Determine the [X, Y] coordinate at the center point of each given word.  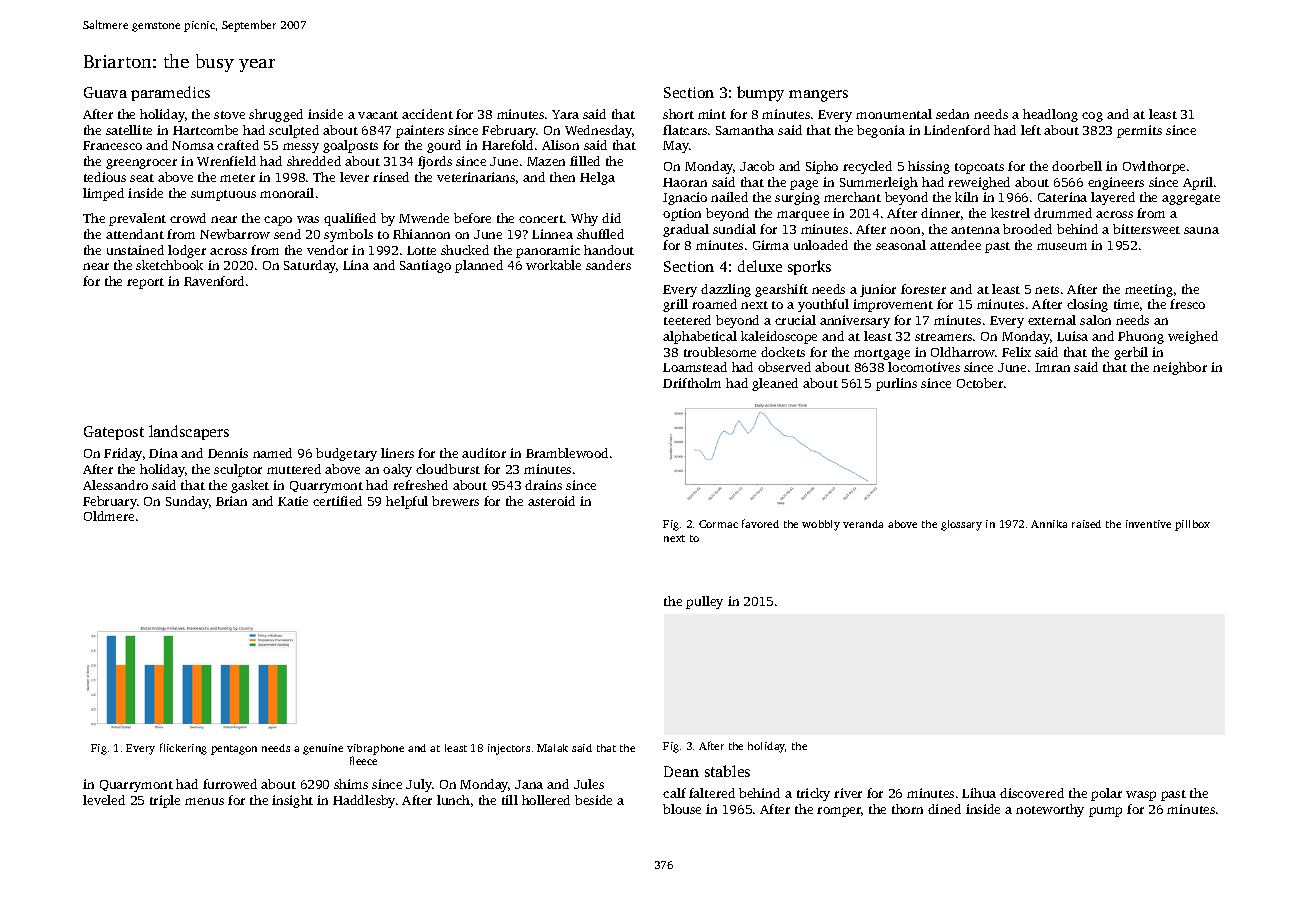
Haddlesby [364, 801]
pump [1105, 812]
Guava [105, 92]
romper [839, 812]
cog [1092, 117]
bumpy [760, 94]
